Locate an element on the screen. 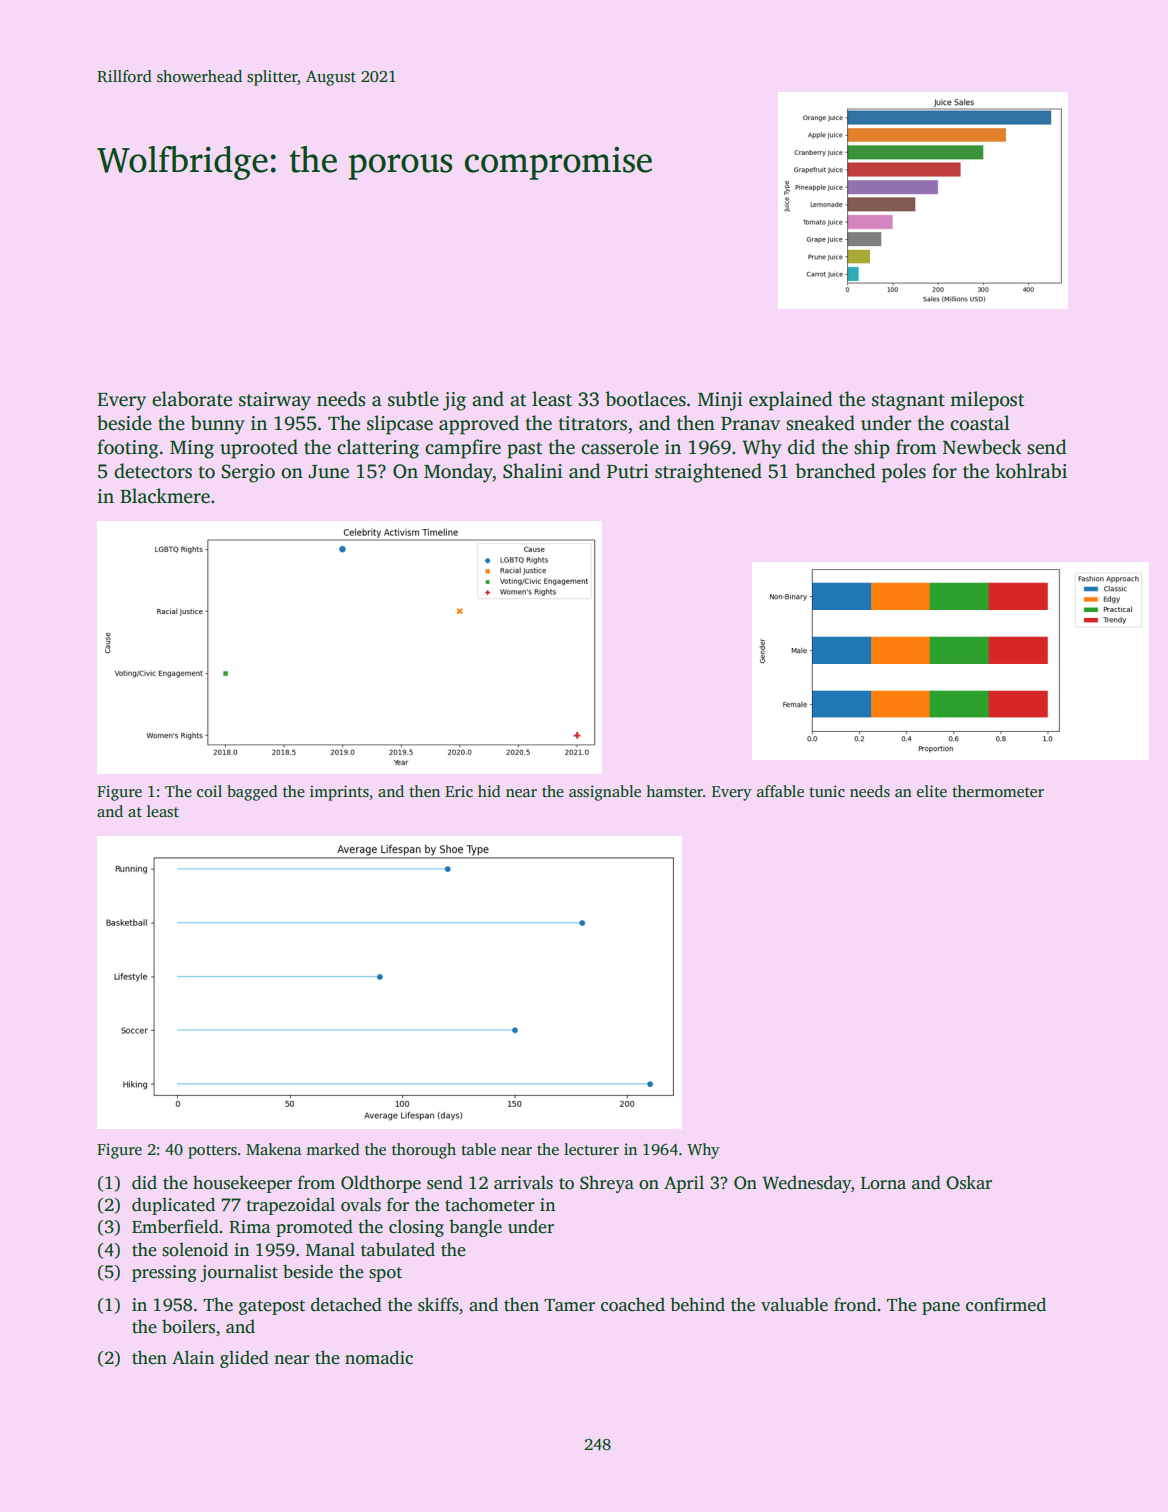 The image size is (1168, 1512). bagged is located at coordinates (252, 793).
